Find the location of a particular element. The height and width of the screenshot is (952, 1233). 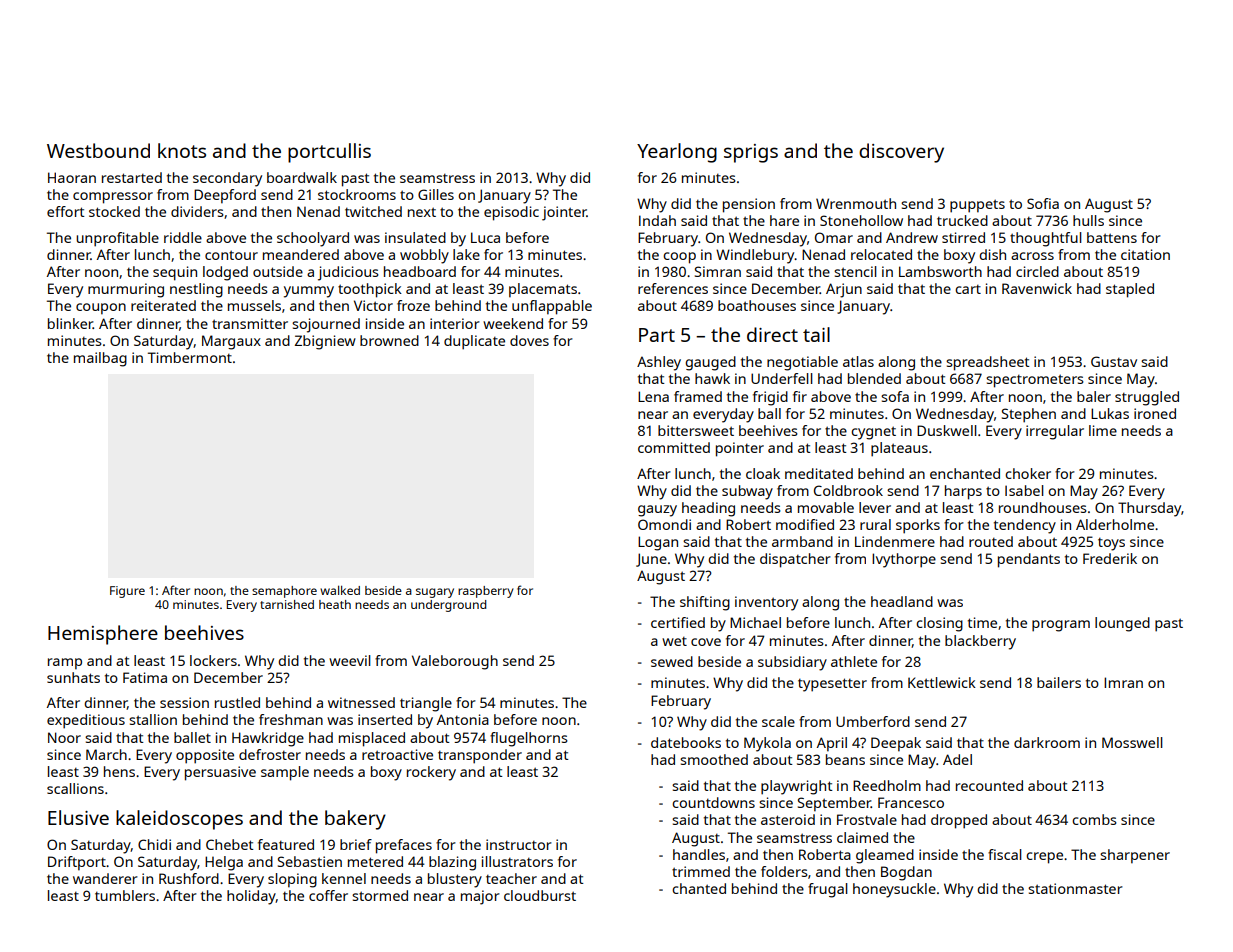

tumblers is located at coordinates (125, 895).
